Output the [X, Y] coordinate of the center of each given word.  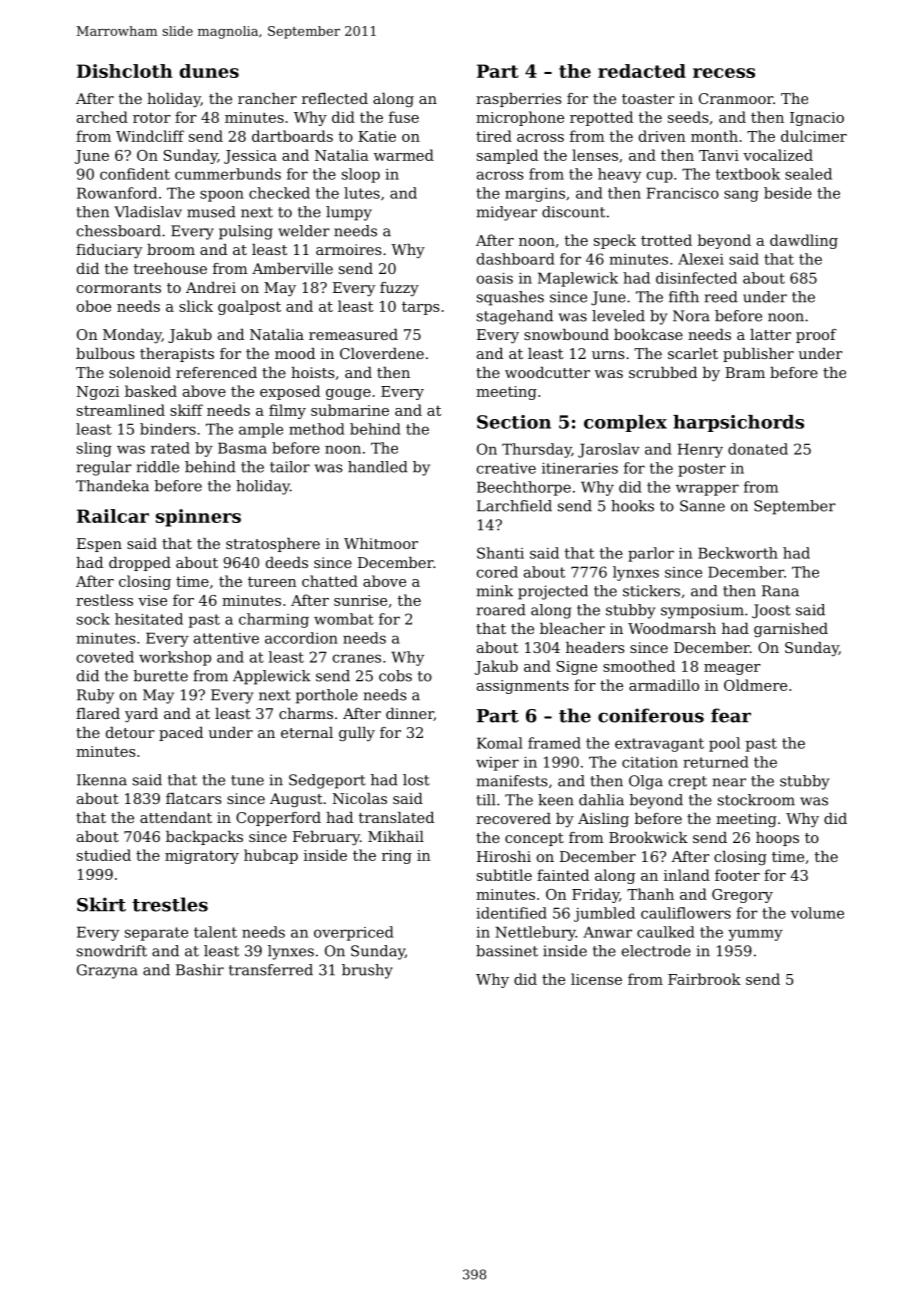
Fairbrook [704, 979]
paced [181, 734]
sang [741, 196]
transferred [271, 970]
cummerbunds [228, 174]
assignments [523, 687]
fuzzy [399, 289]
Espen [99, 545]
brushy [367, 971]
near [729, 782]
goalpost [249, 307]
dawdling [804, 241]
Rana [780, 591]
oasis [495, 278]
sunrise [360, 600]
